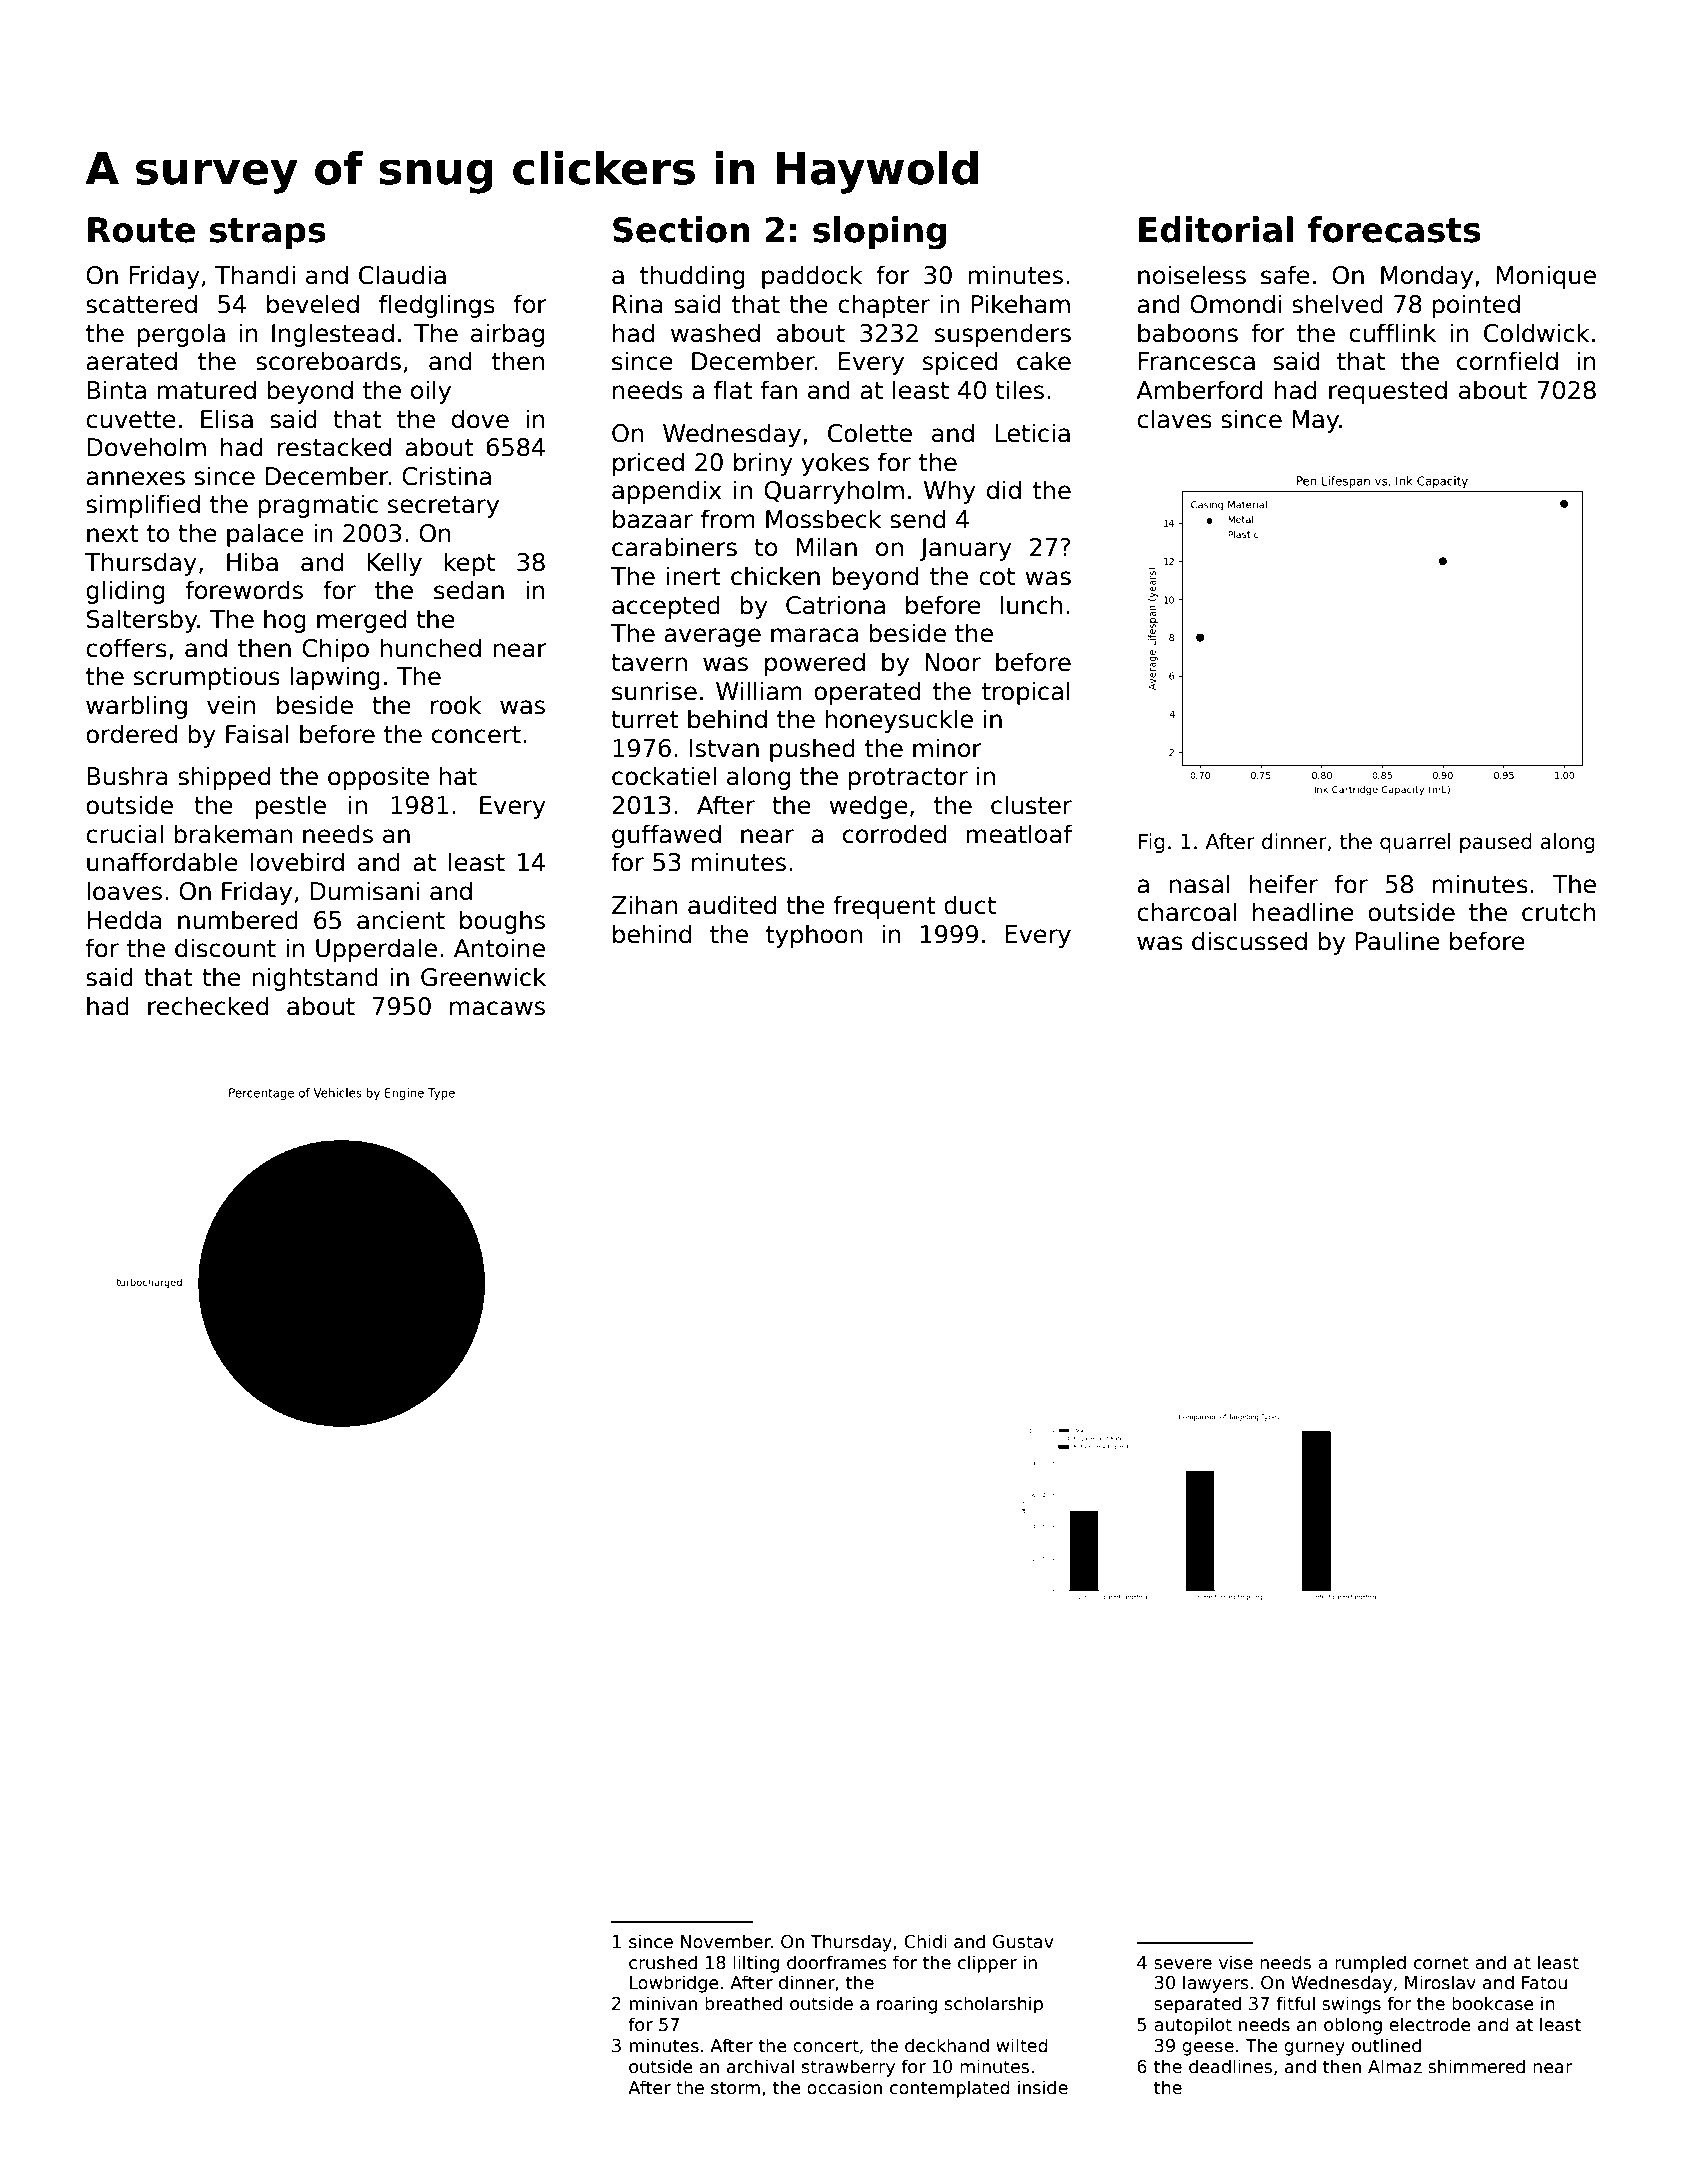 The width and height of the screenshot is (1683, 2178). What do you see at coordinates (666, 607) in the screenshot?
I see `accepted` at bounding box center [666, 607].
